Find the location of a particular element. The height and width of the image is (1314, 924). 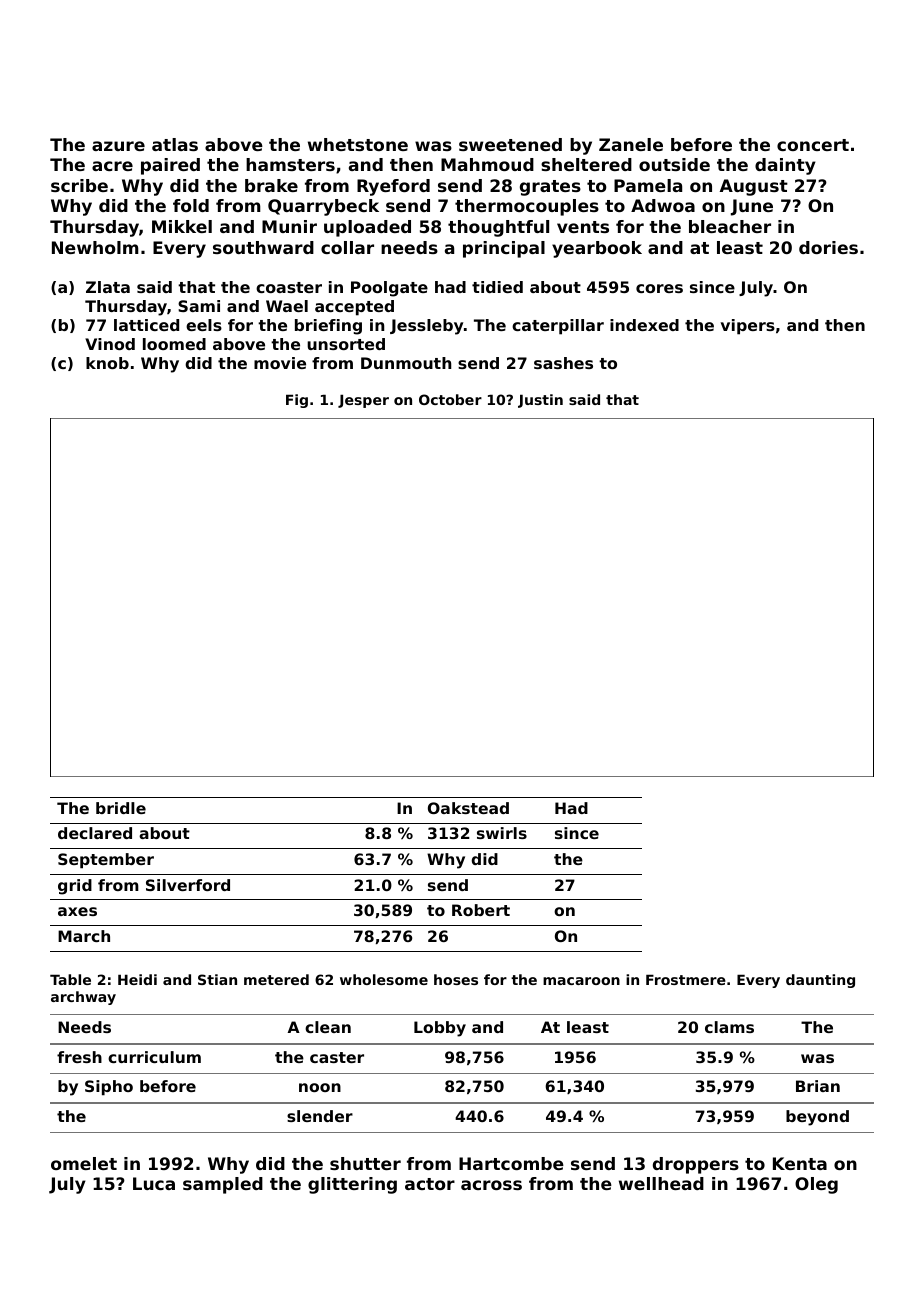

daunting is located at coordinates (820, 981).
